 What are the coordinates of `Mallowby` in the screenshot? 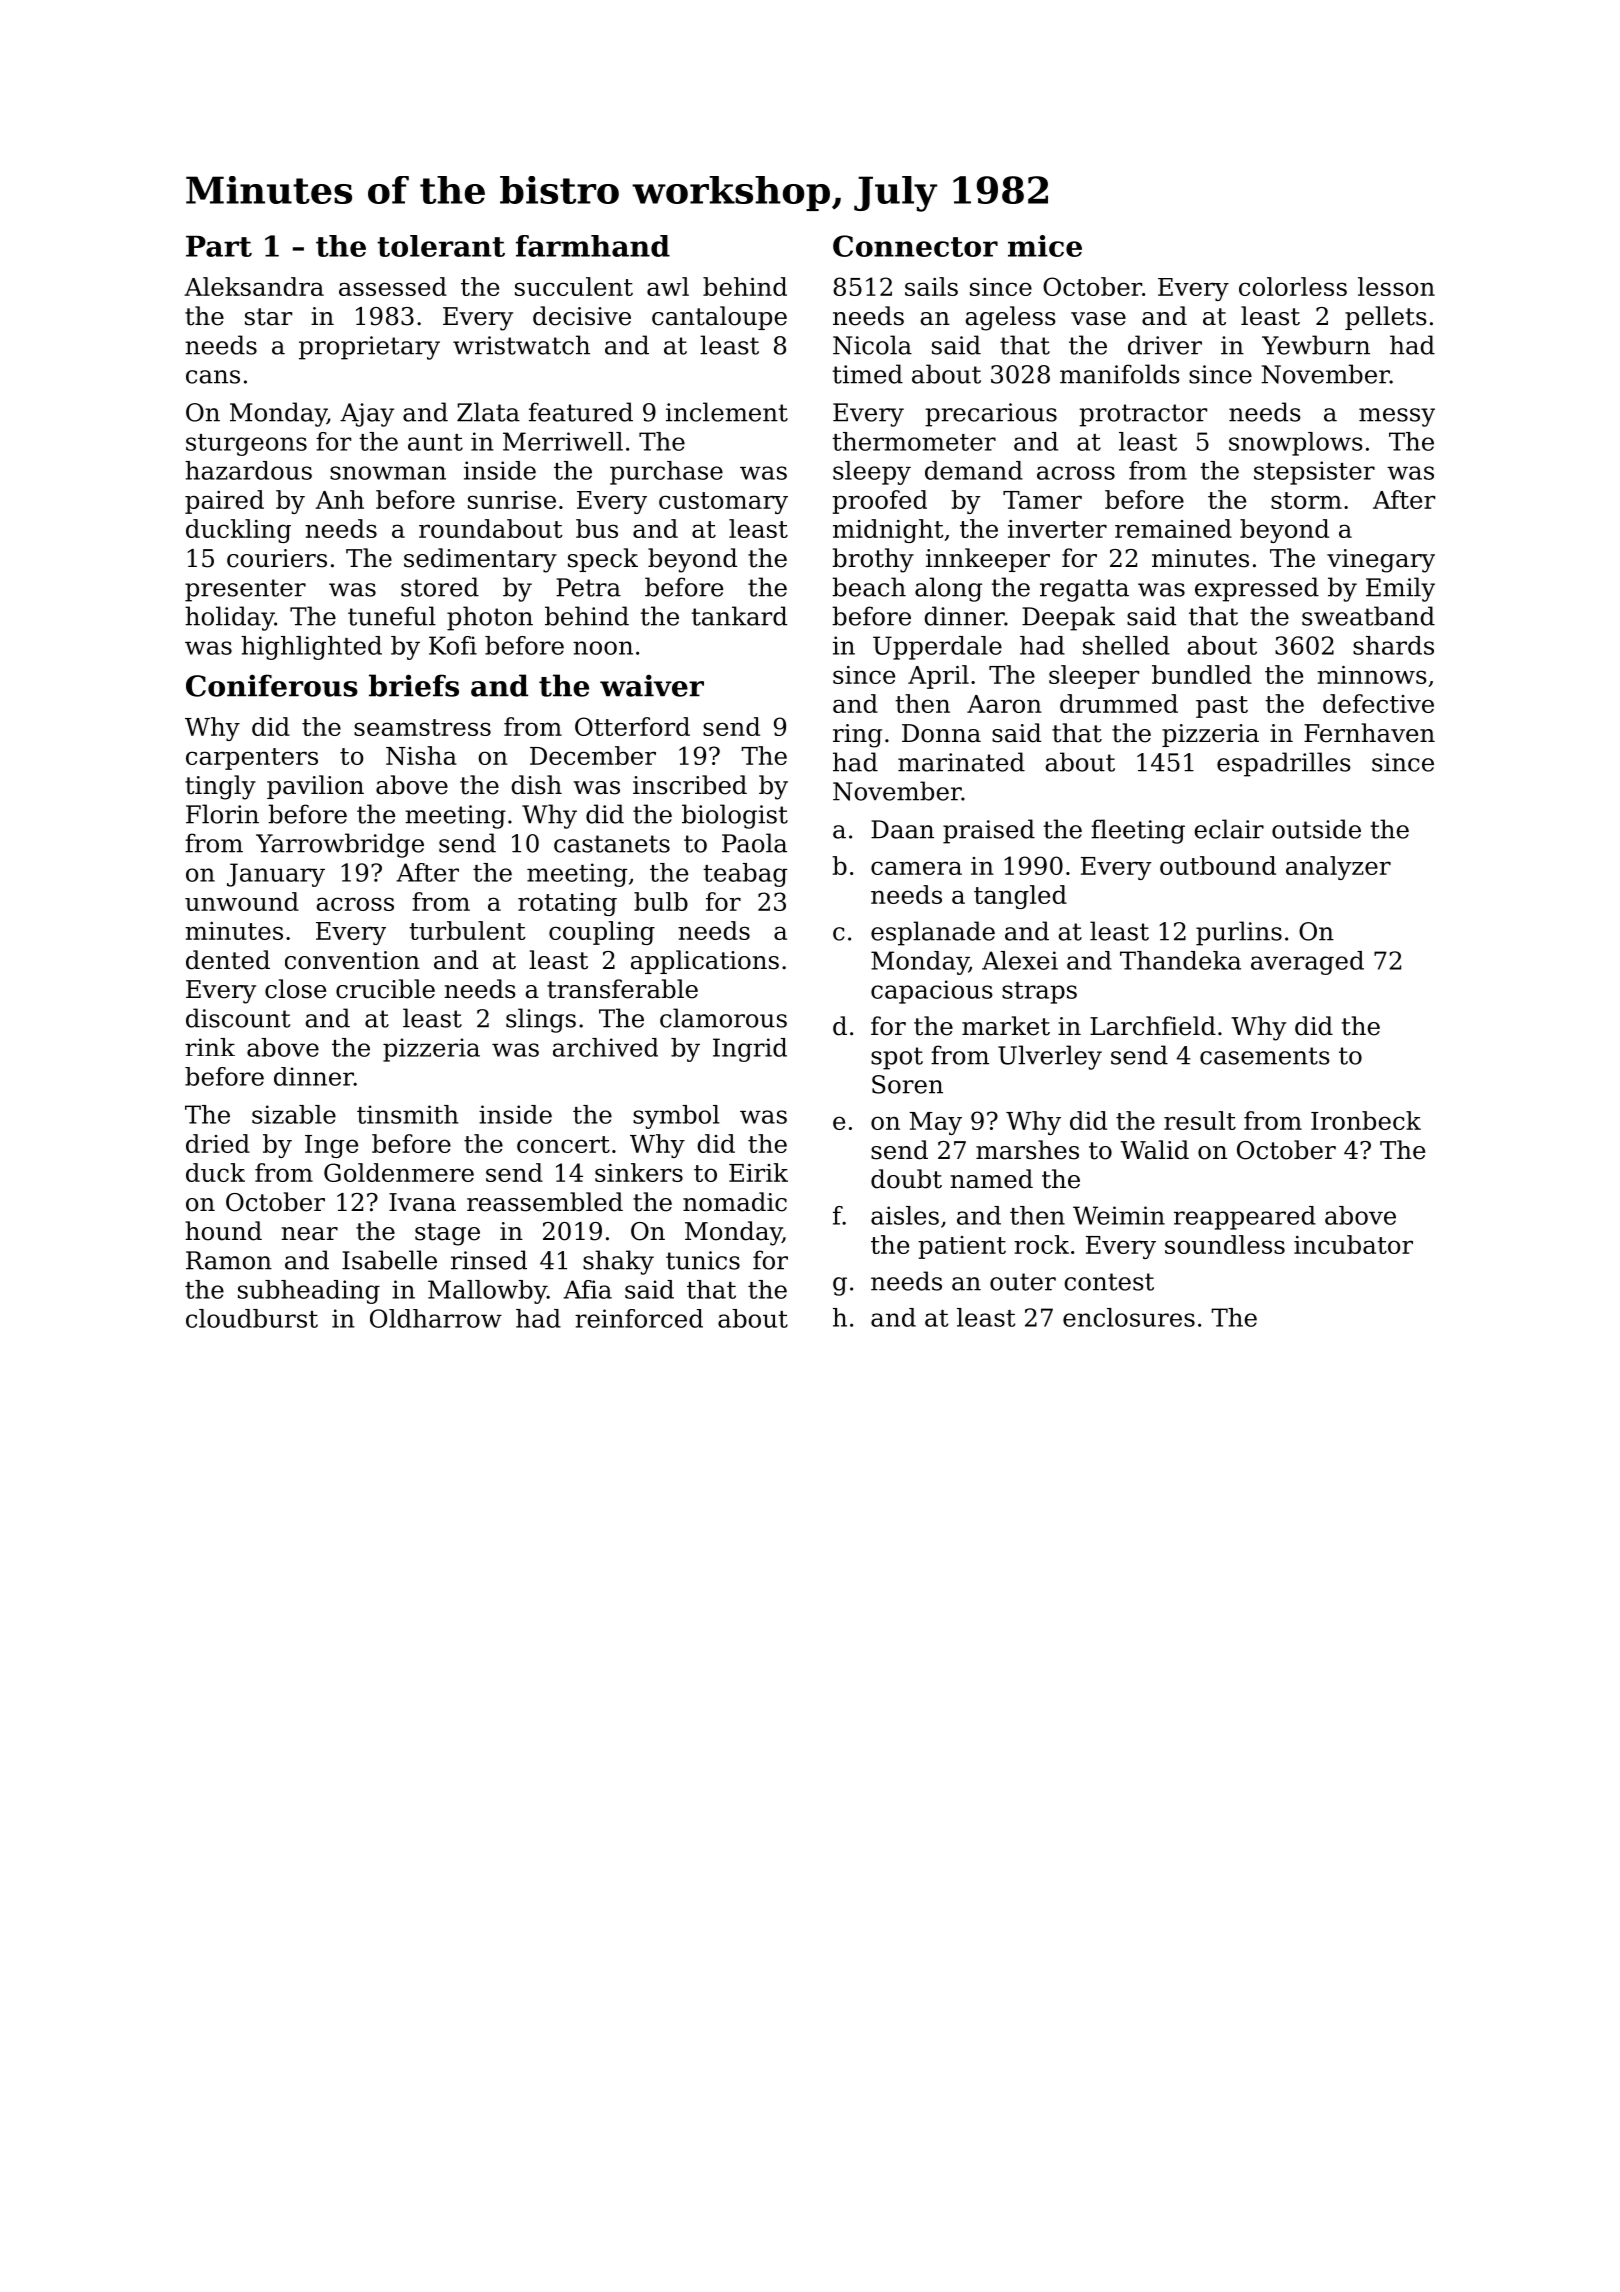 It's located at (487, 1292).
